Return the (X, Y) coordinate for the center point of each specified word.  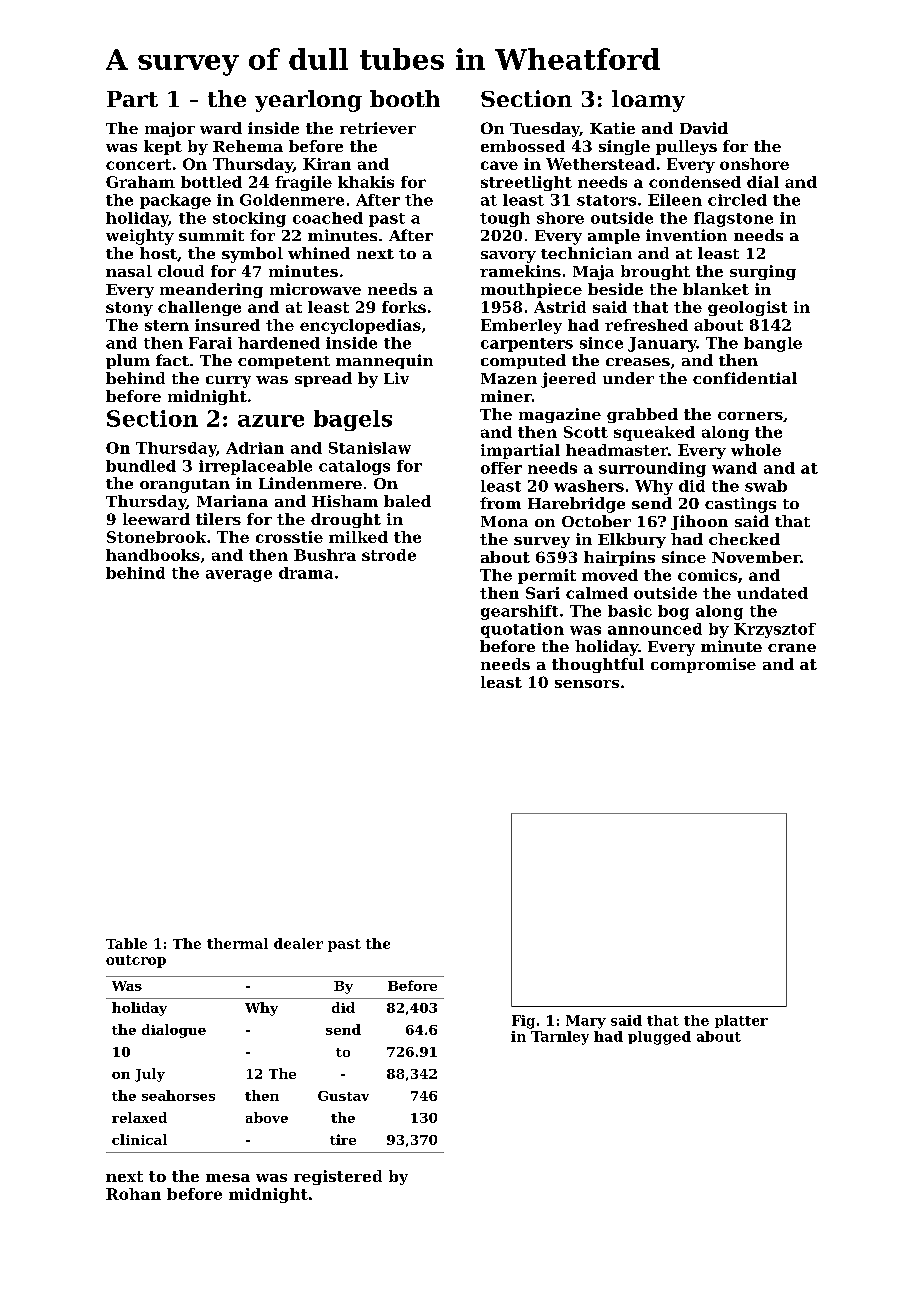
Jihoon (699, 522)
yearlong (308, 101)
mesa (228, 1178)
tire (343, 1139)
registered (338, 1177)
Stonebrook (156, 537)
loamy (648, 101)
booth (405, 98)
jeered (568, 380)
